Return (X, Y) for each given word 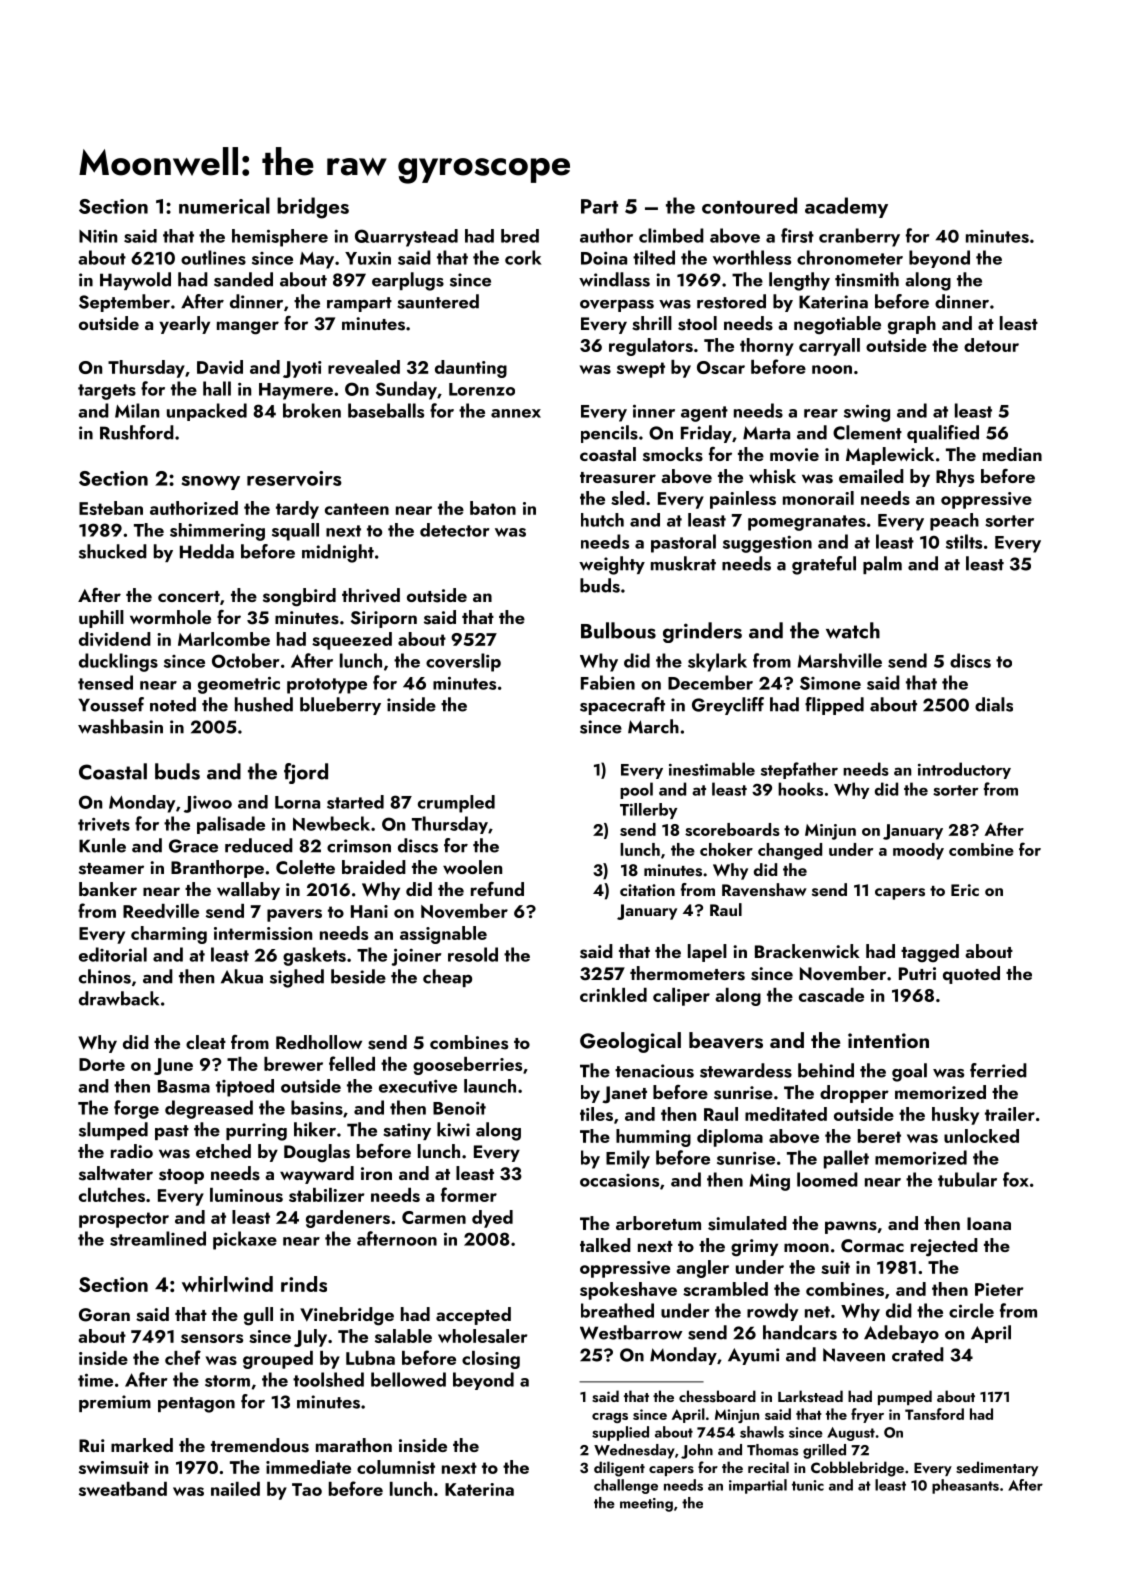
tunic (808, 1485)
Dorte (102, 1064)
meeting (646, 1505)
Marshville (840, 660)
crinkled (613, 995)
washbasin (120, 726)
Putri (917, 973)
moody (918, 851)
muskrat (683, 563)
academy (846, 207)
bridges (313, 208)
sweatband (123, 1489)
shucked (113, 551)
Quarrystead (406, 238)
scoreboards (732, 829)
